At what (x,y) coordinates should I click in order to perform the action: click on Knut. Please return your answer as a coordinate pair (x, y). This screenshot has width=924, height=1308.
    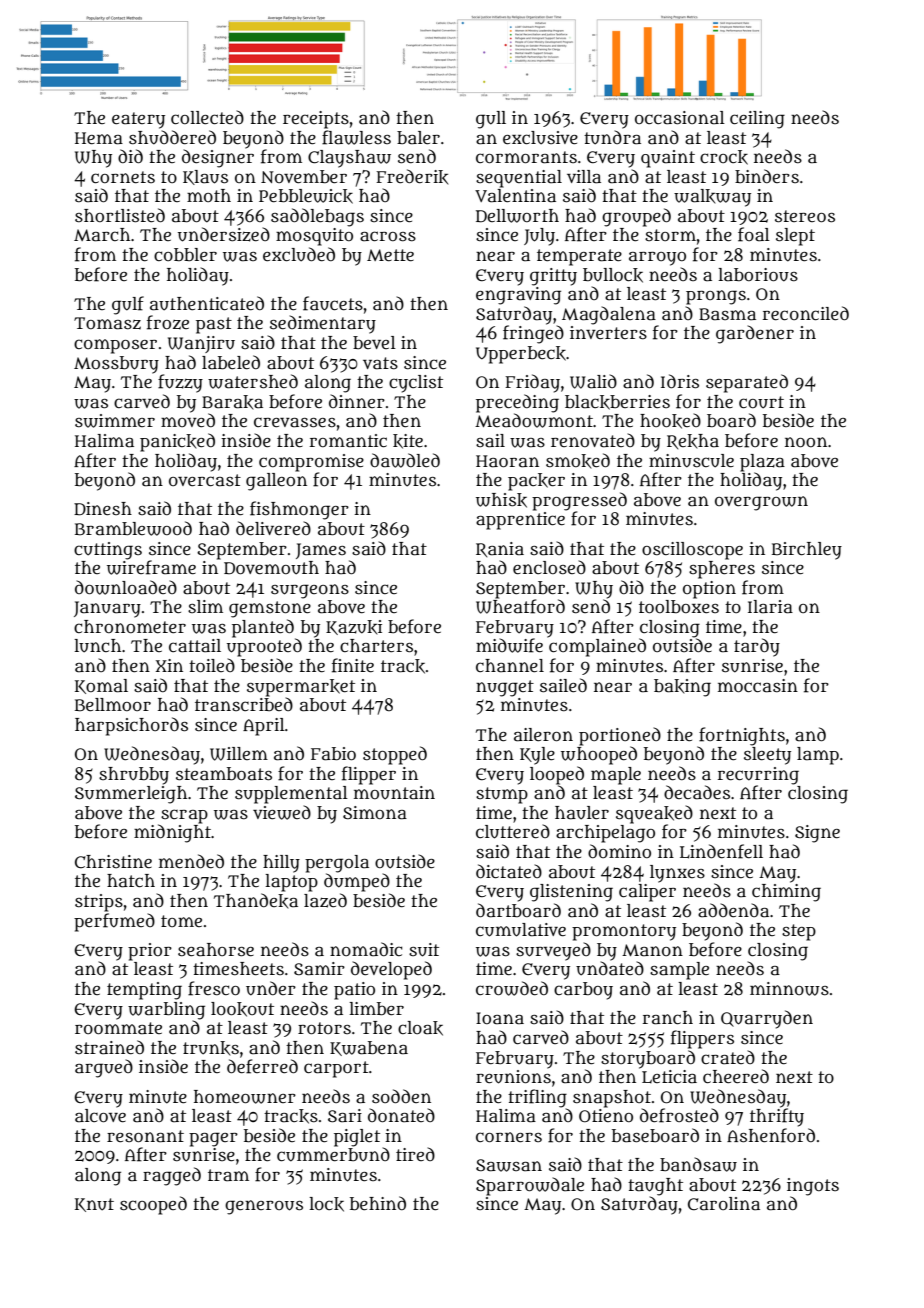
    Looking at the image, I should click on (94, 1205).
